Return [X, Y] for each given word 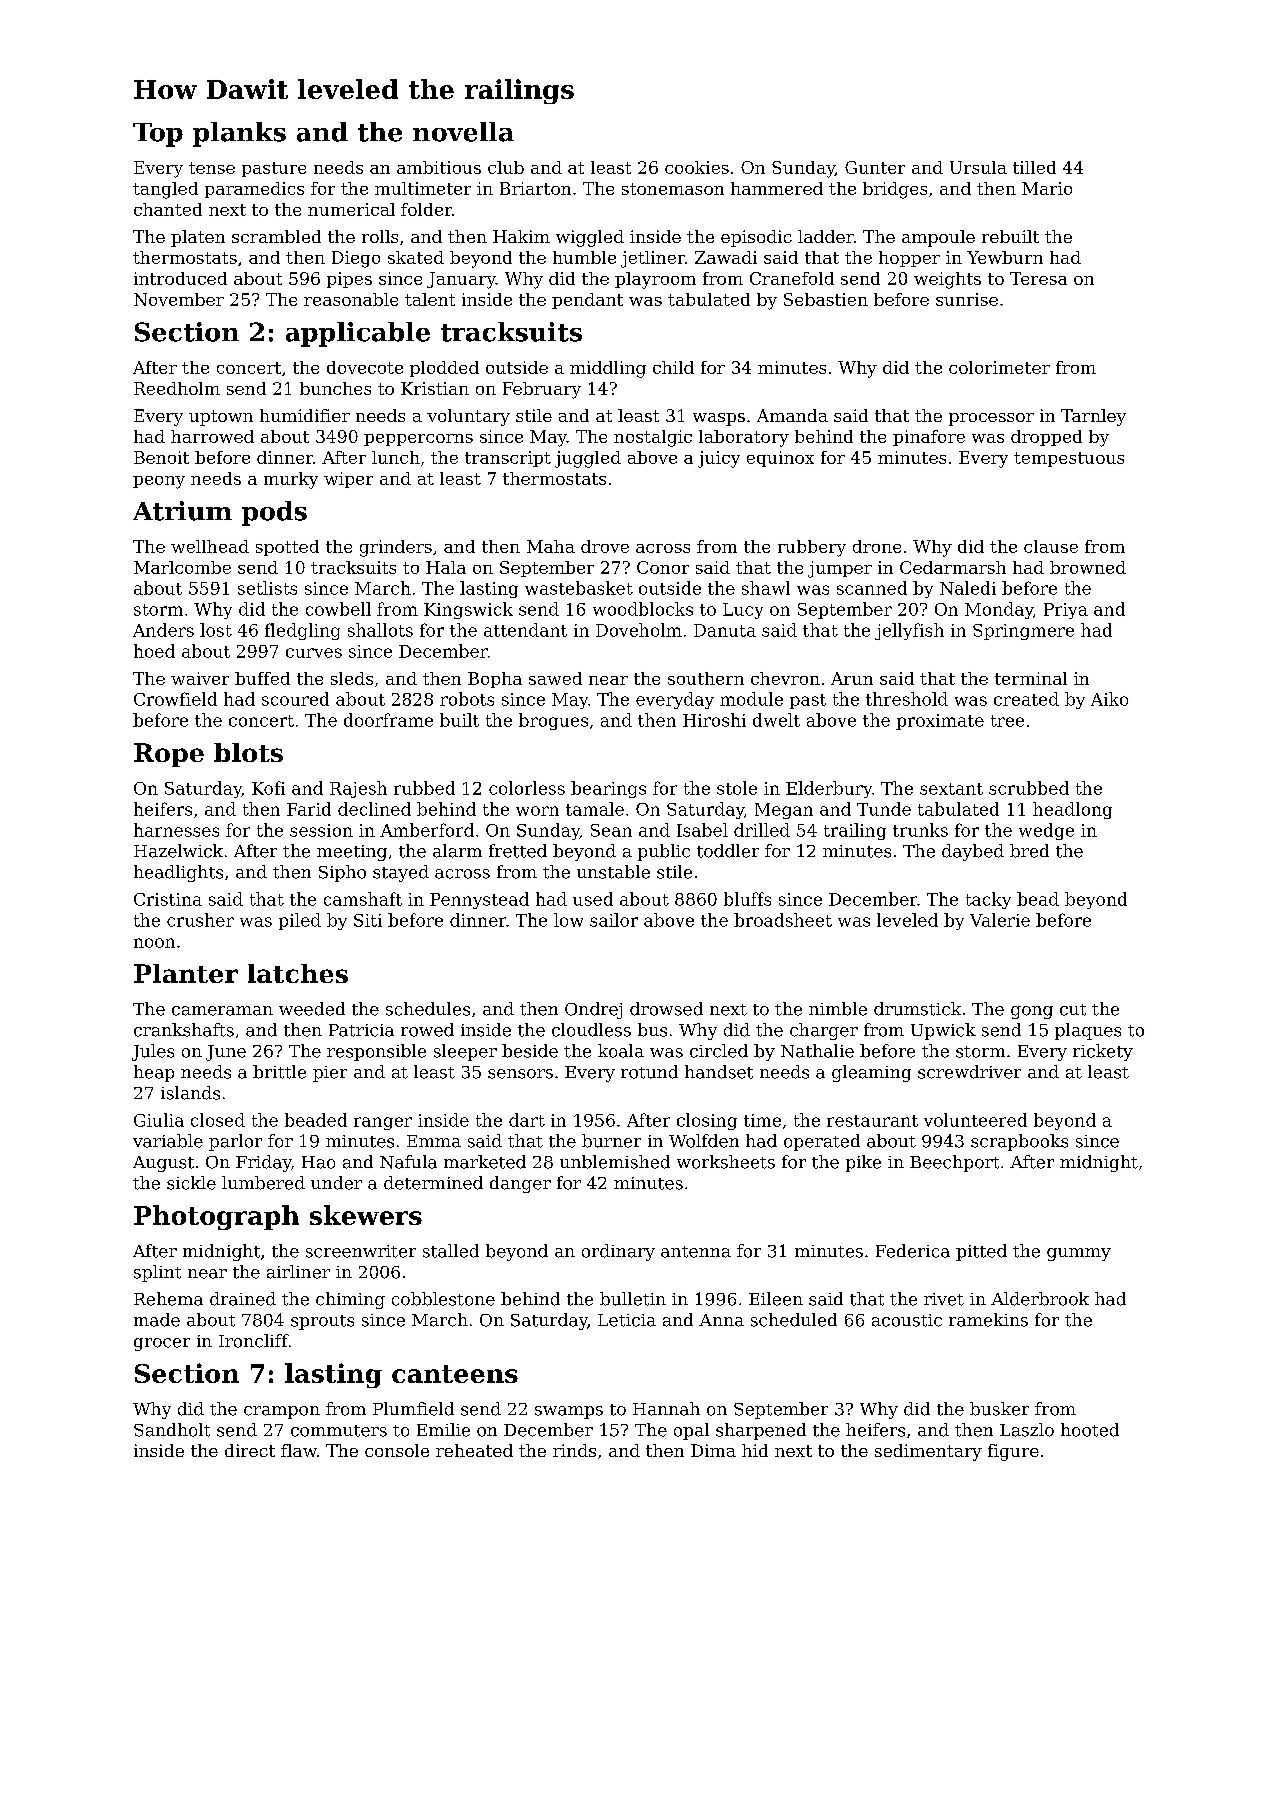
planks [239, 134]
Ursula [978, 167]
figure [1013, 1452]
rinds [574, 1450]
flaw [299, 1450]
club [506, 167]
